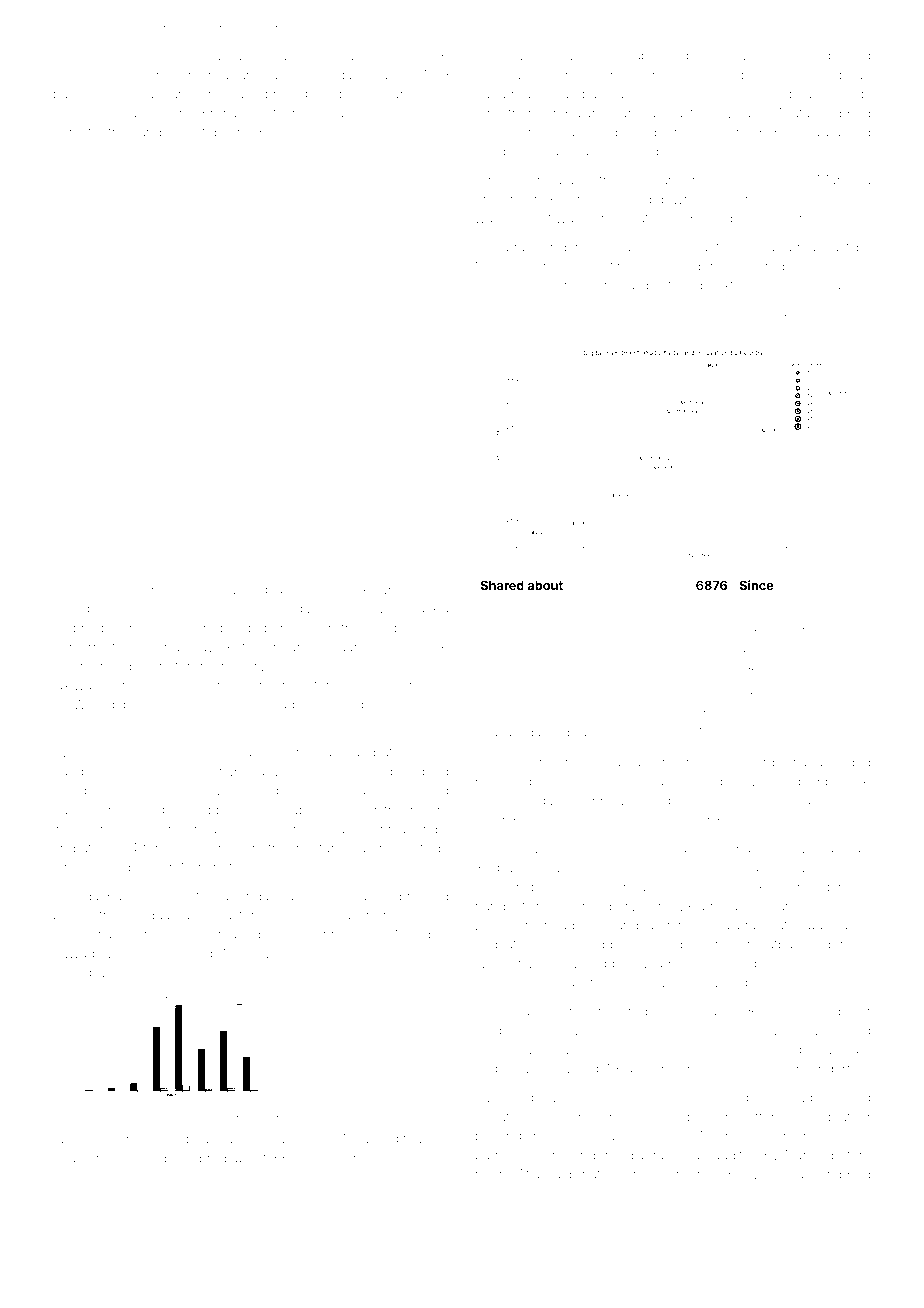 The image size is (924, 1308). What do you see at coordinates (802, 56) in the screenshot?
I see `trotted` at bounding box center [802, 56].
